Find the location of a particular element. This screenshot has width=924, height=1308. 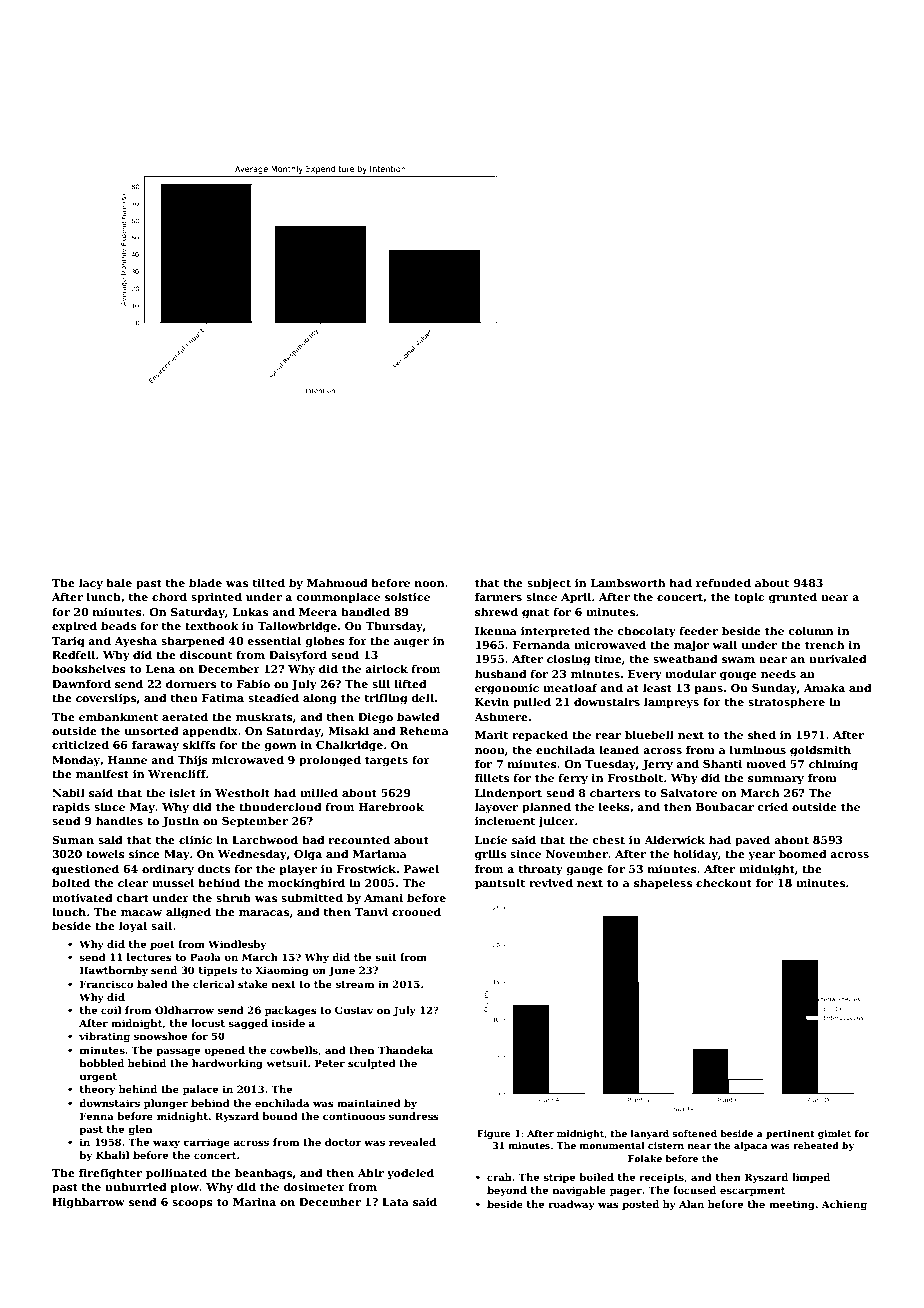

blade is located at coordinates (205, 582).
